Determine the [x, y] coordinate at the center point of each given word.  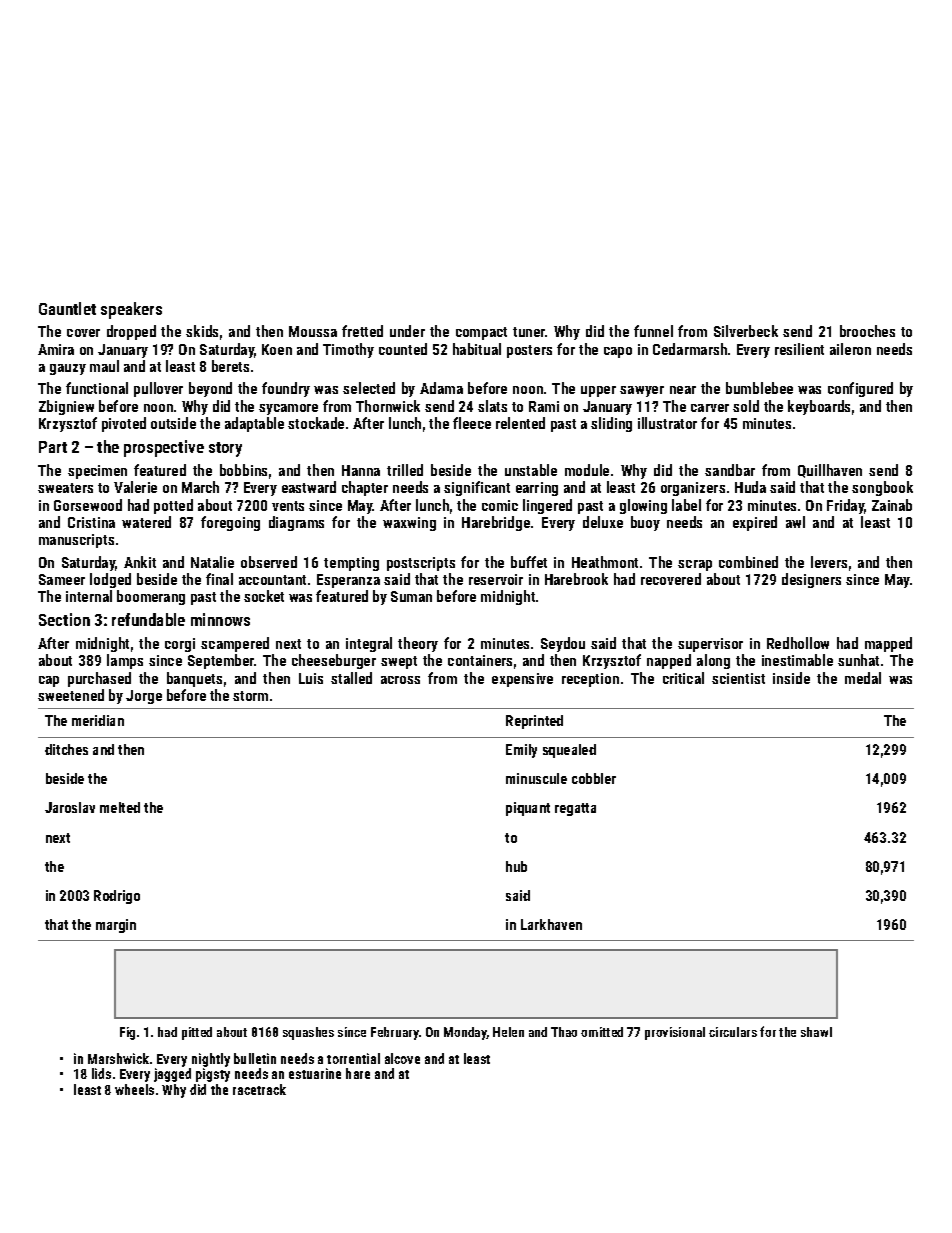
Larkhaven [551, 924]
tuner [529, 332]
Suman [411, 596]
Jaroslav [70, 807]
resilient [799, 349]
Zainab [892, 505]
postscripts [421, 564]
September [221, 661]
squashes [308, 1033]
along [713, 661]
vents [288, 506]
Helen [508, 1032]
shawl [816, 1032]
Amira [56, 349]
